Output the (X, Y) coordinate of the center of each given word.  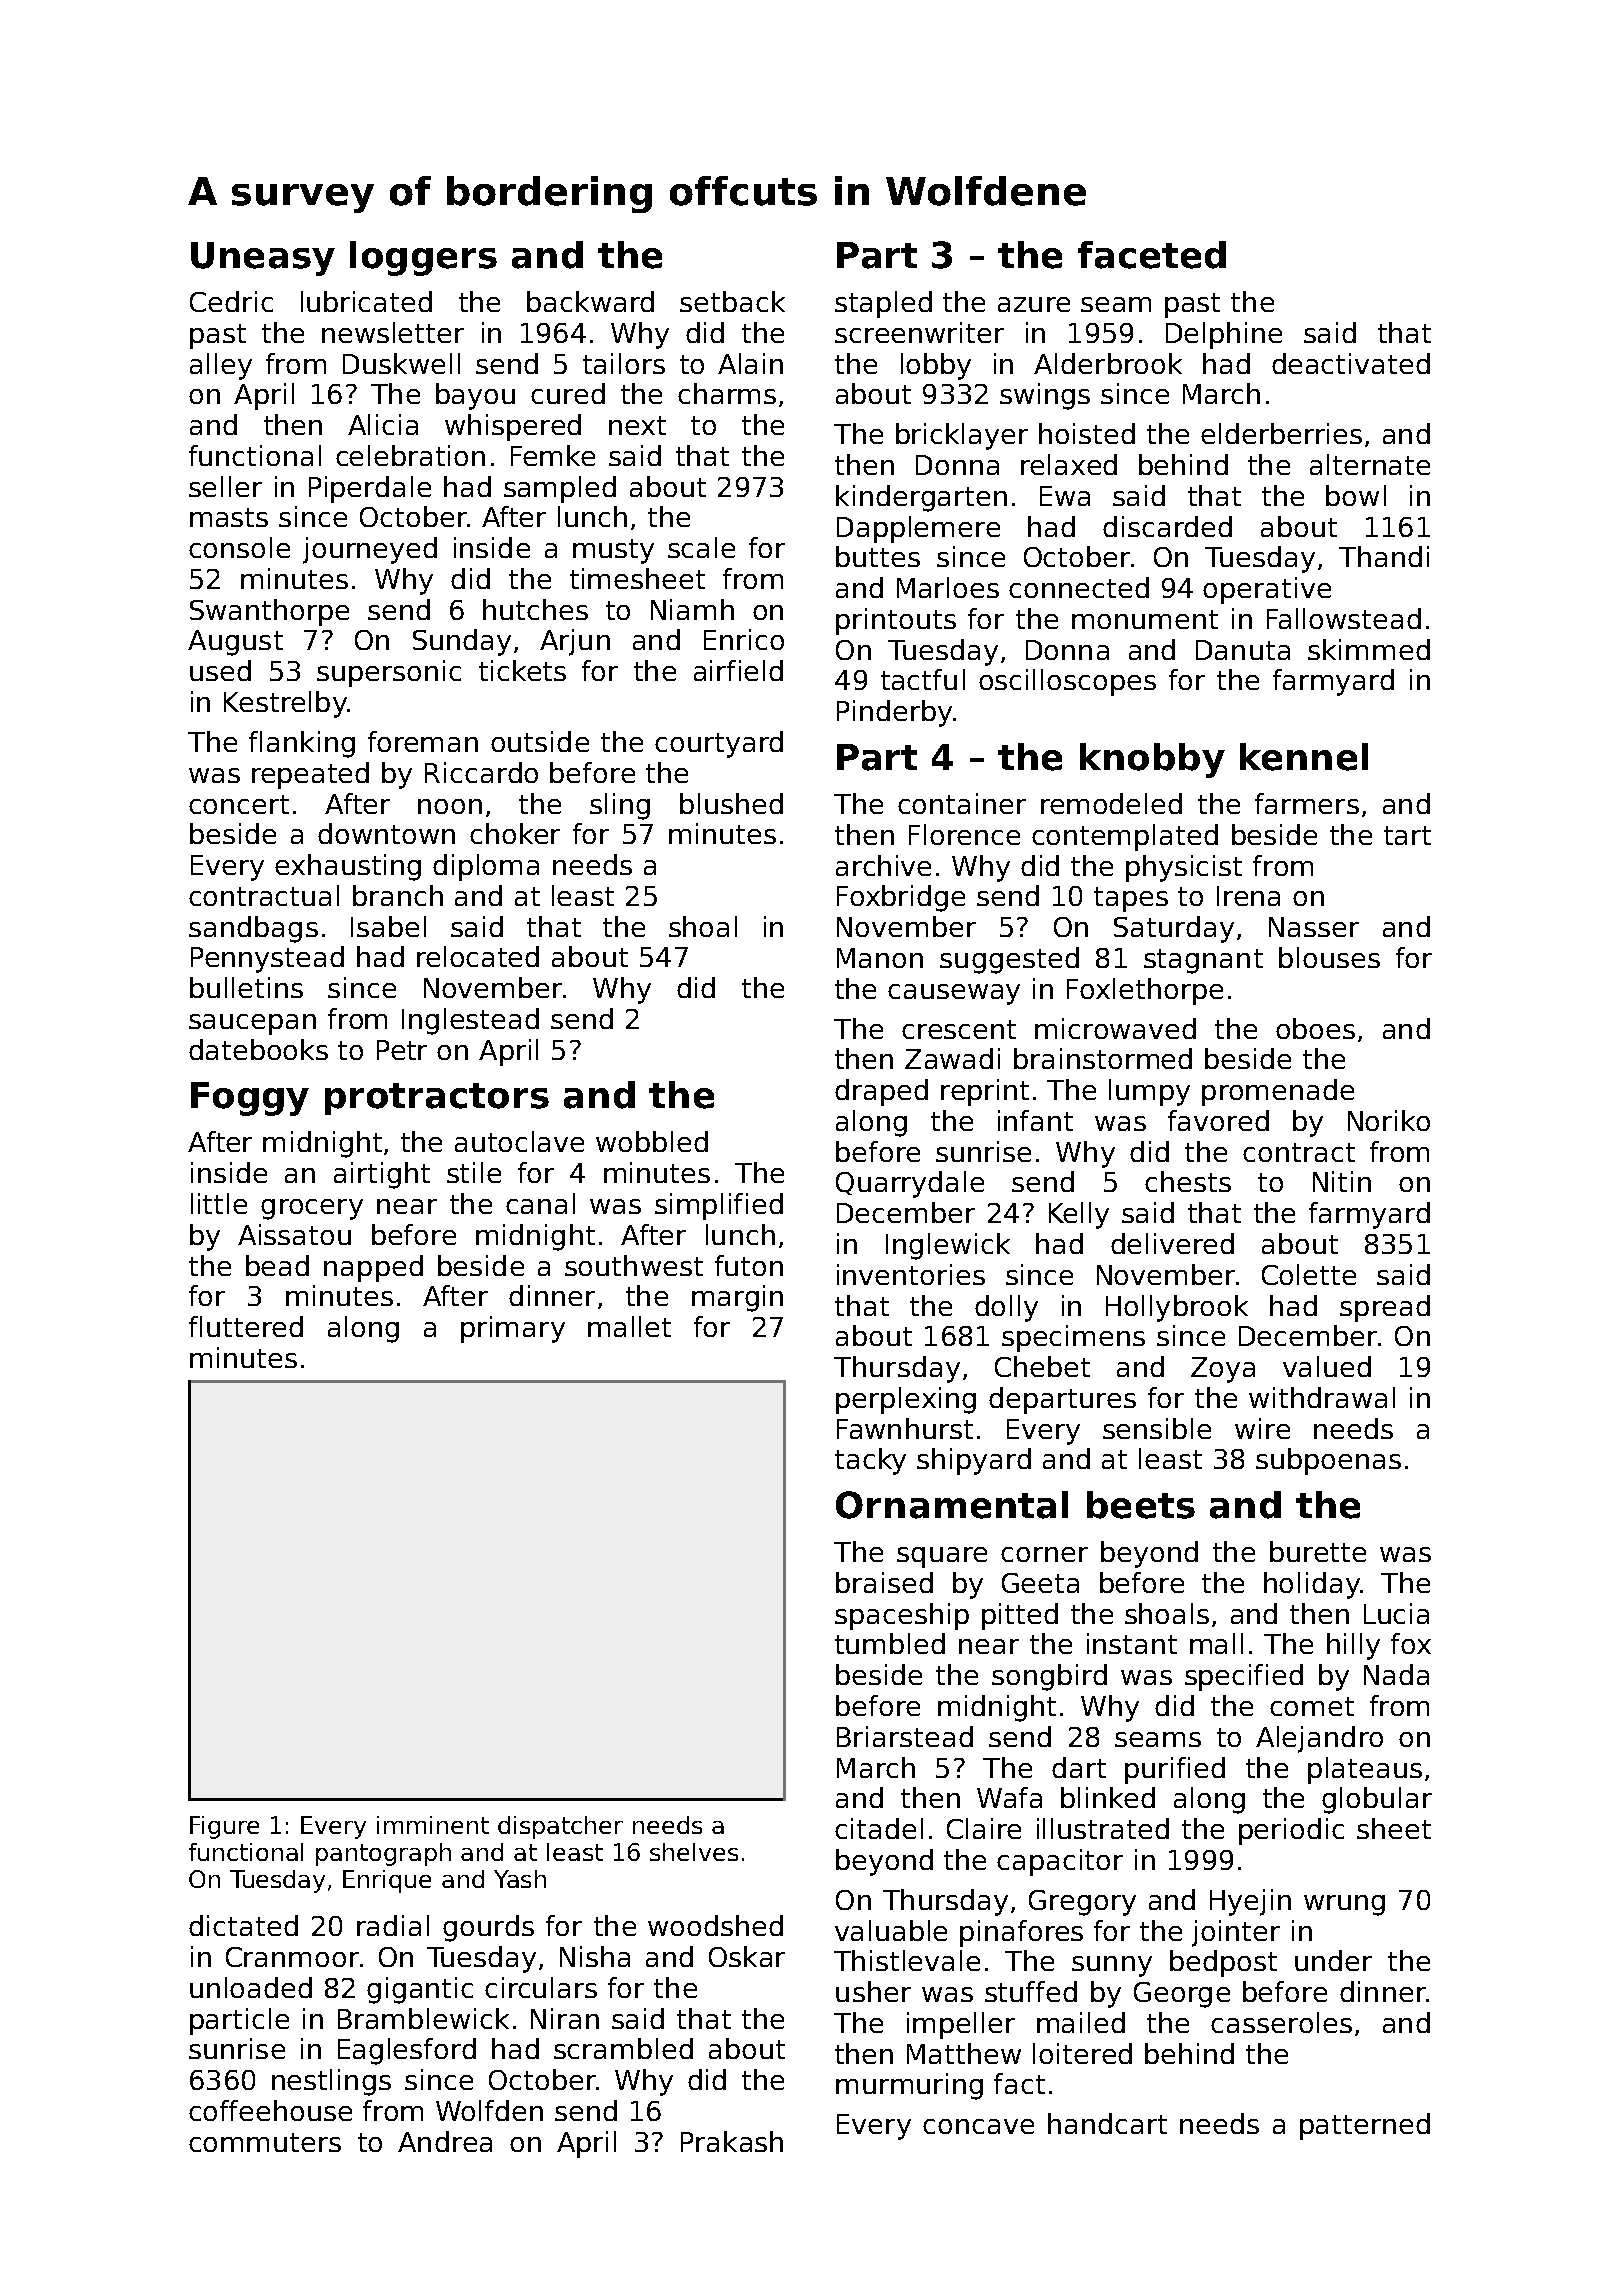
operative (1267, 590)
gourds (488, 1928)
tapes (1131, 899)
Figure (224, 1827)
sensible (1157, 1428)
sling (620, 806)
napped (373, 1268)
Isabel (388, 926)
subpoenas (1328, 1461)
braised (884, 1582)
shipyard (974, 1461)
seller (225, 486)
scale (701, 547)
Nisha (595, 1956)
